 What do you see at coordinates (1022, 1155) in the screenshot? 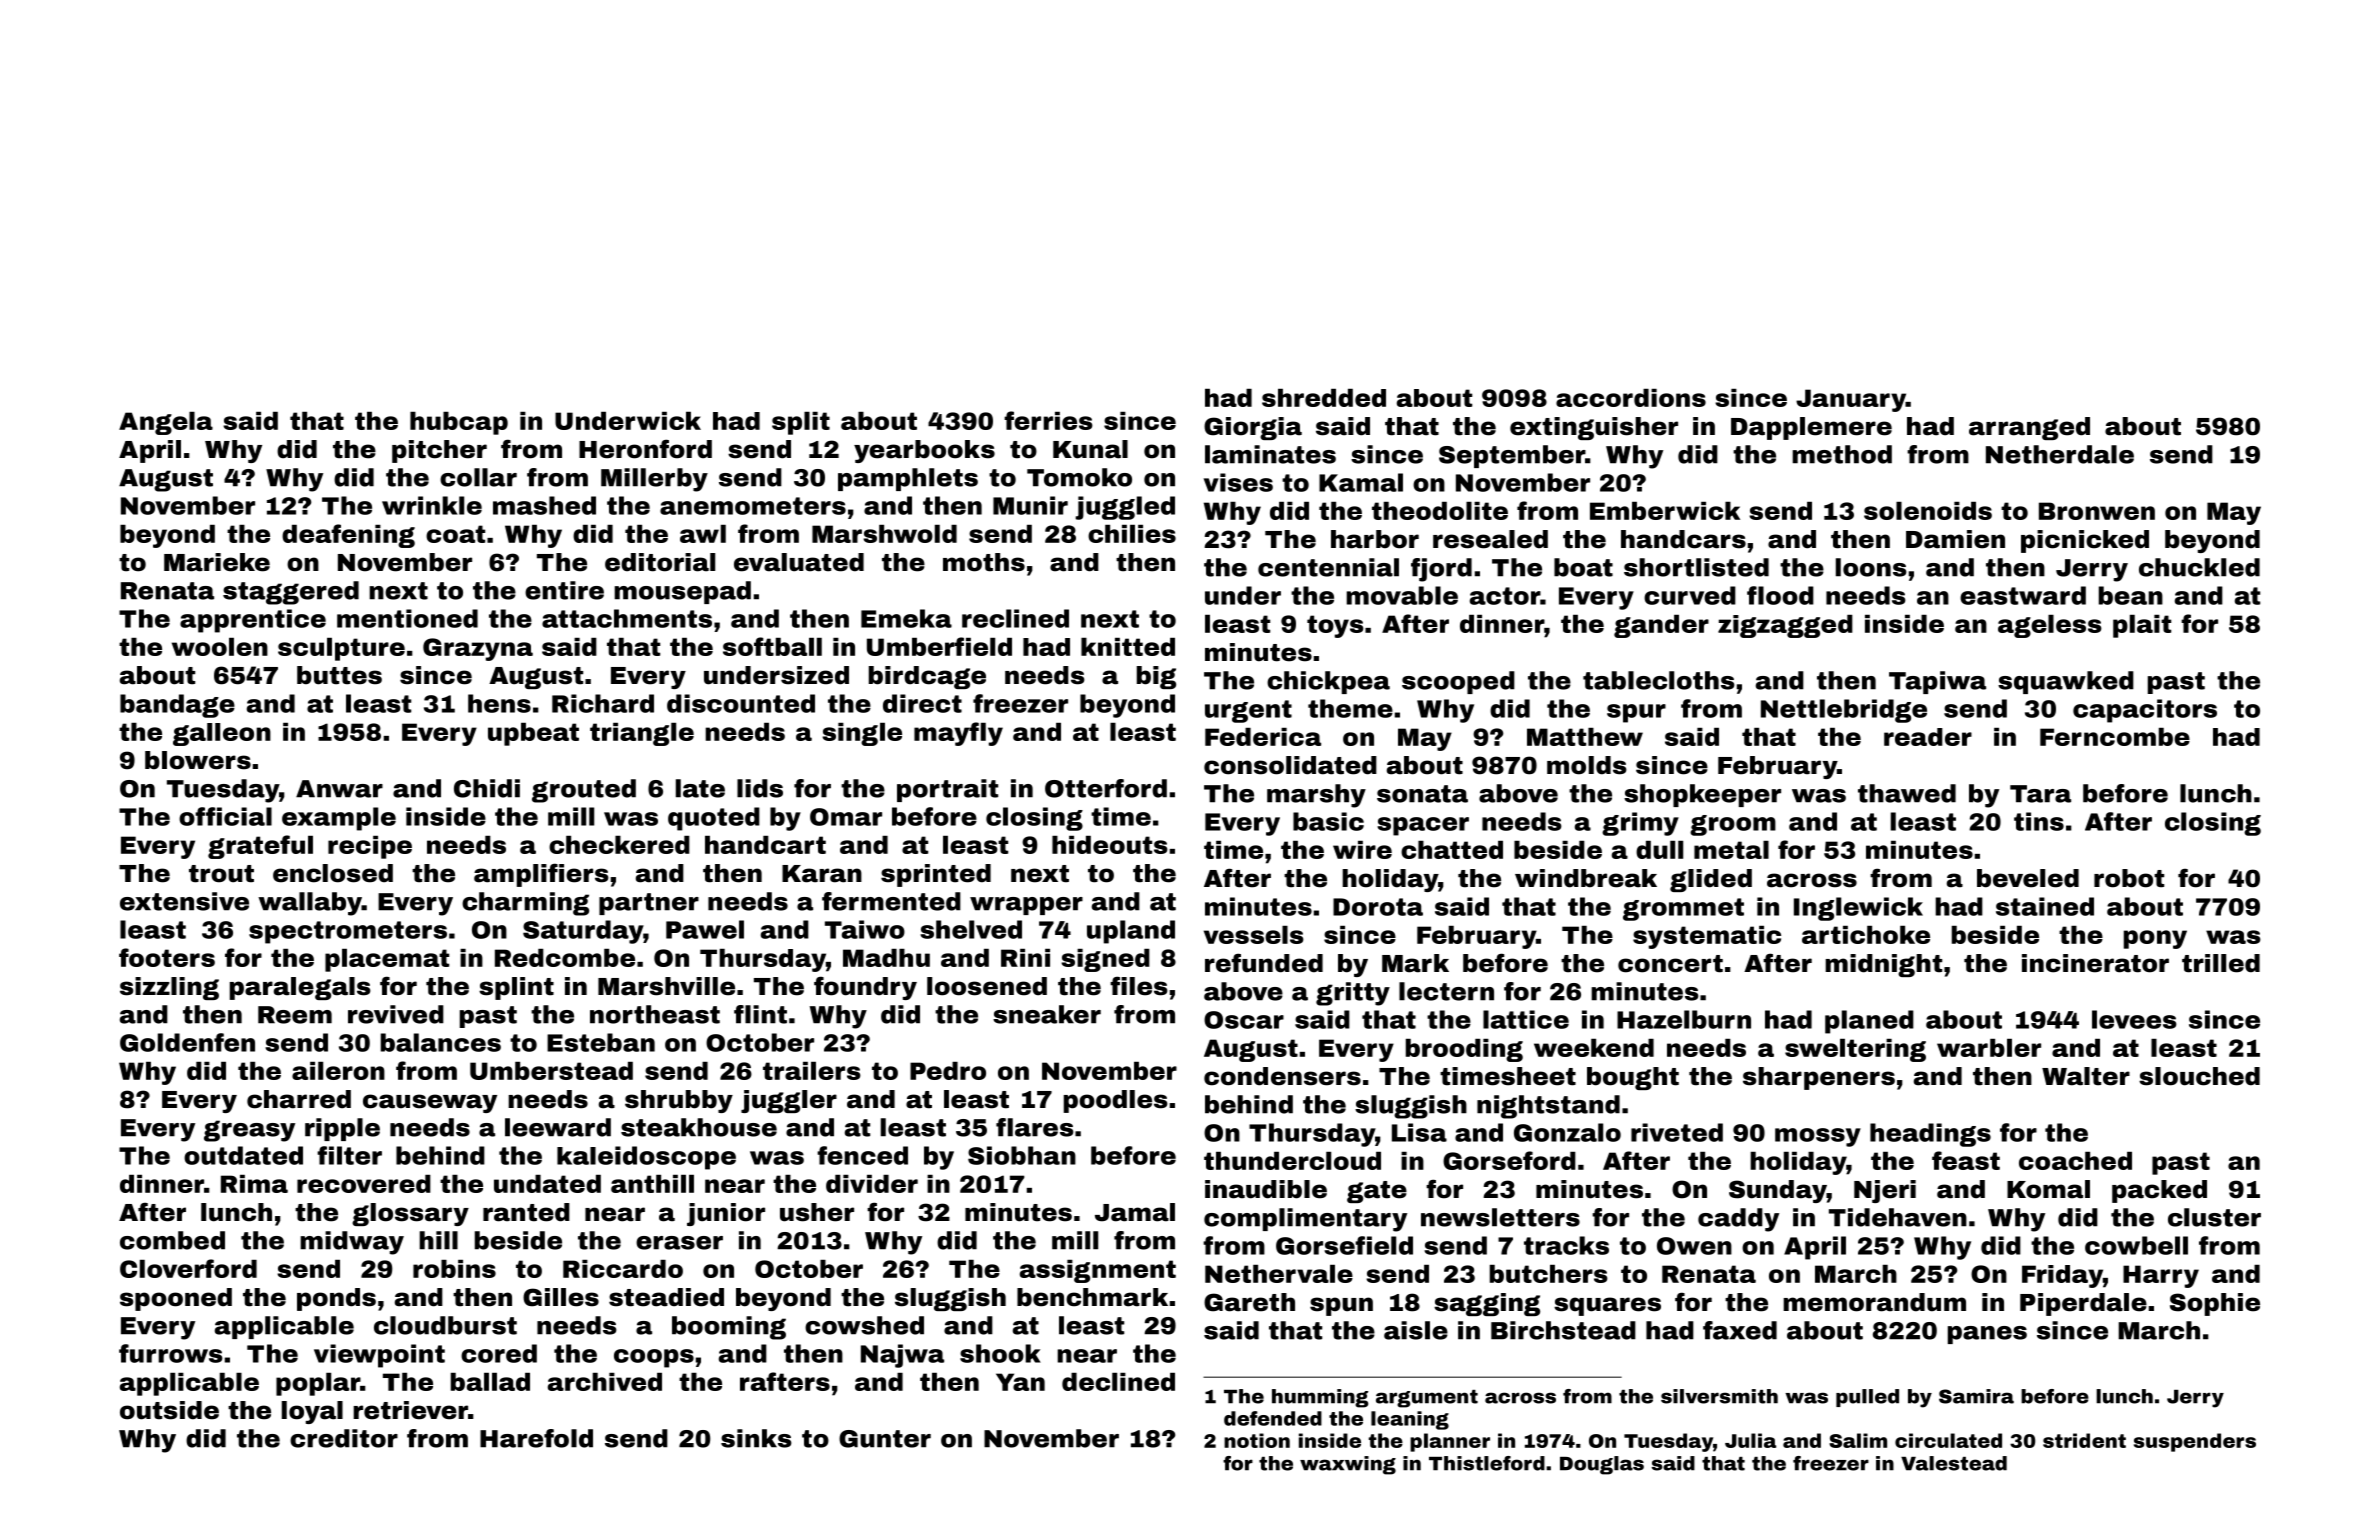
I see `Siobhan` at bounding box center [1022, 1155].
